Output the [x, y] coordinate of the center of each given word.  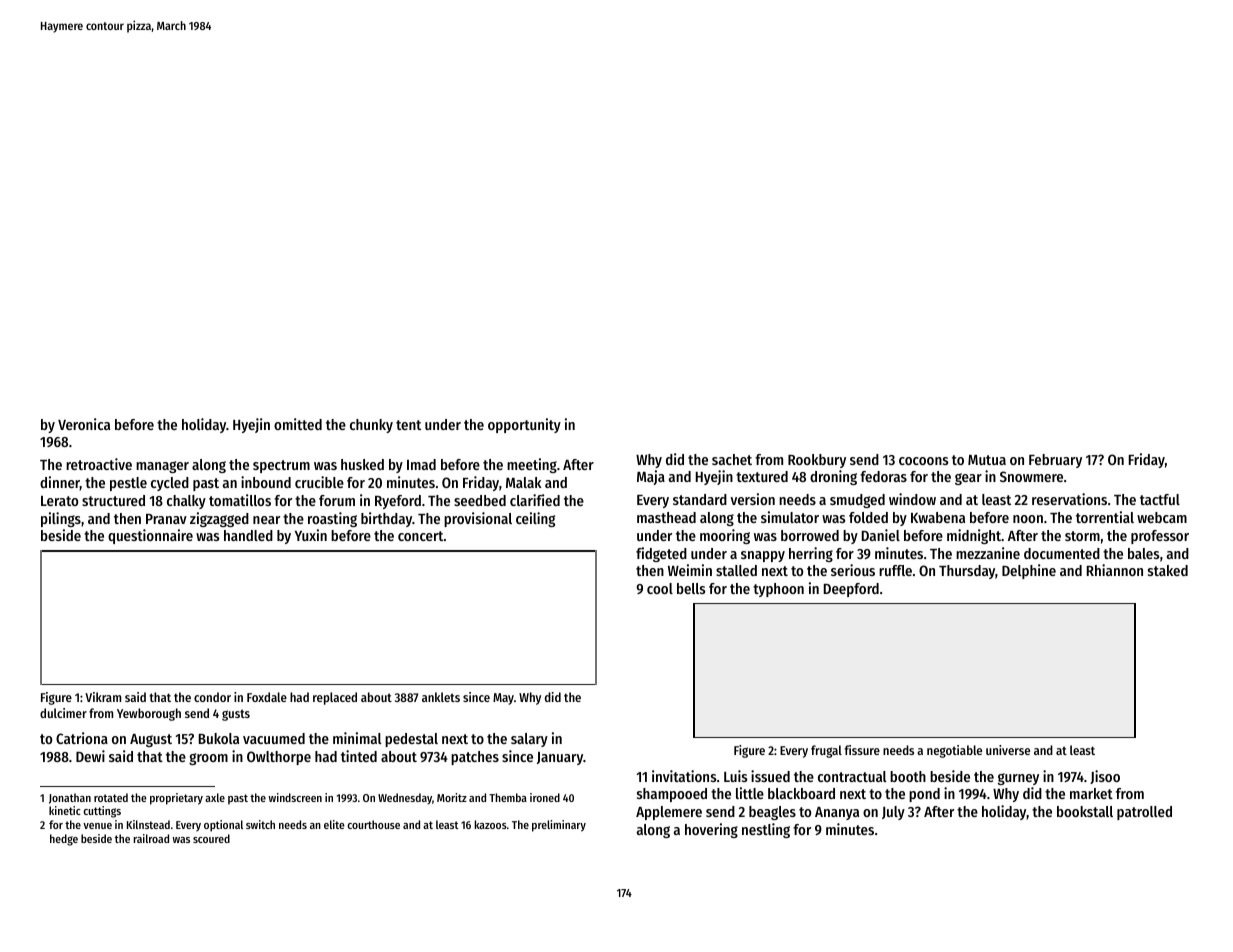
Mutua [987, 460]
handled [248, 535]
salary [529, 740]
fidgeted [661, 554]
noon [1028, 519]
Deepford [851, 590]
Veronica [84, 424]
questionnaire [150, 536]
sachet [732, 459]
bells [691, 588]
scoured [211, 838]
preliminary [559, 826]
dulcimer [63, 713]
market [1091, 793]
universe [1008, 750]
